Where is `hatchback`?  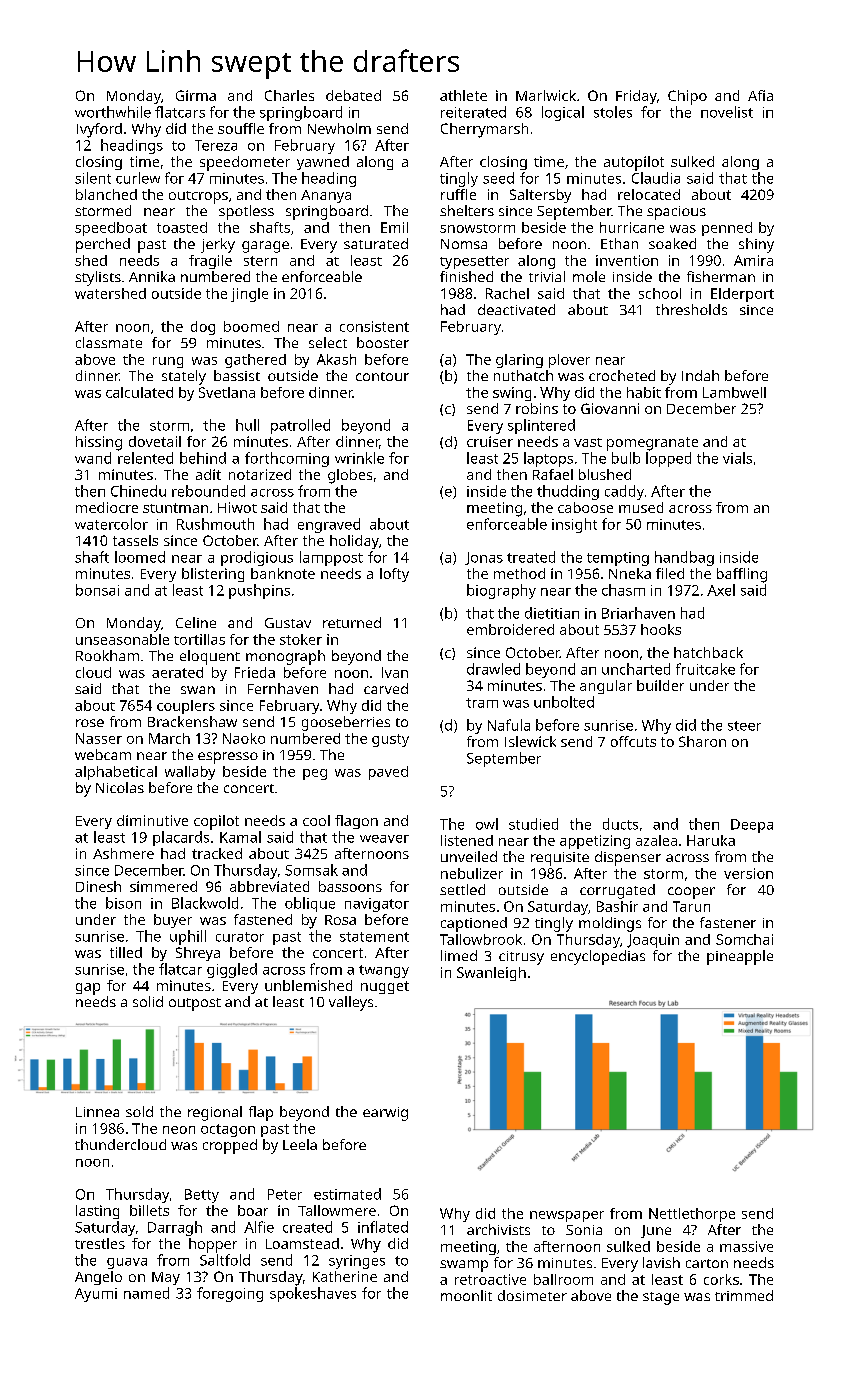 hatchback is located at coordinates (708, 652).
